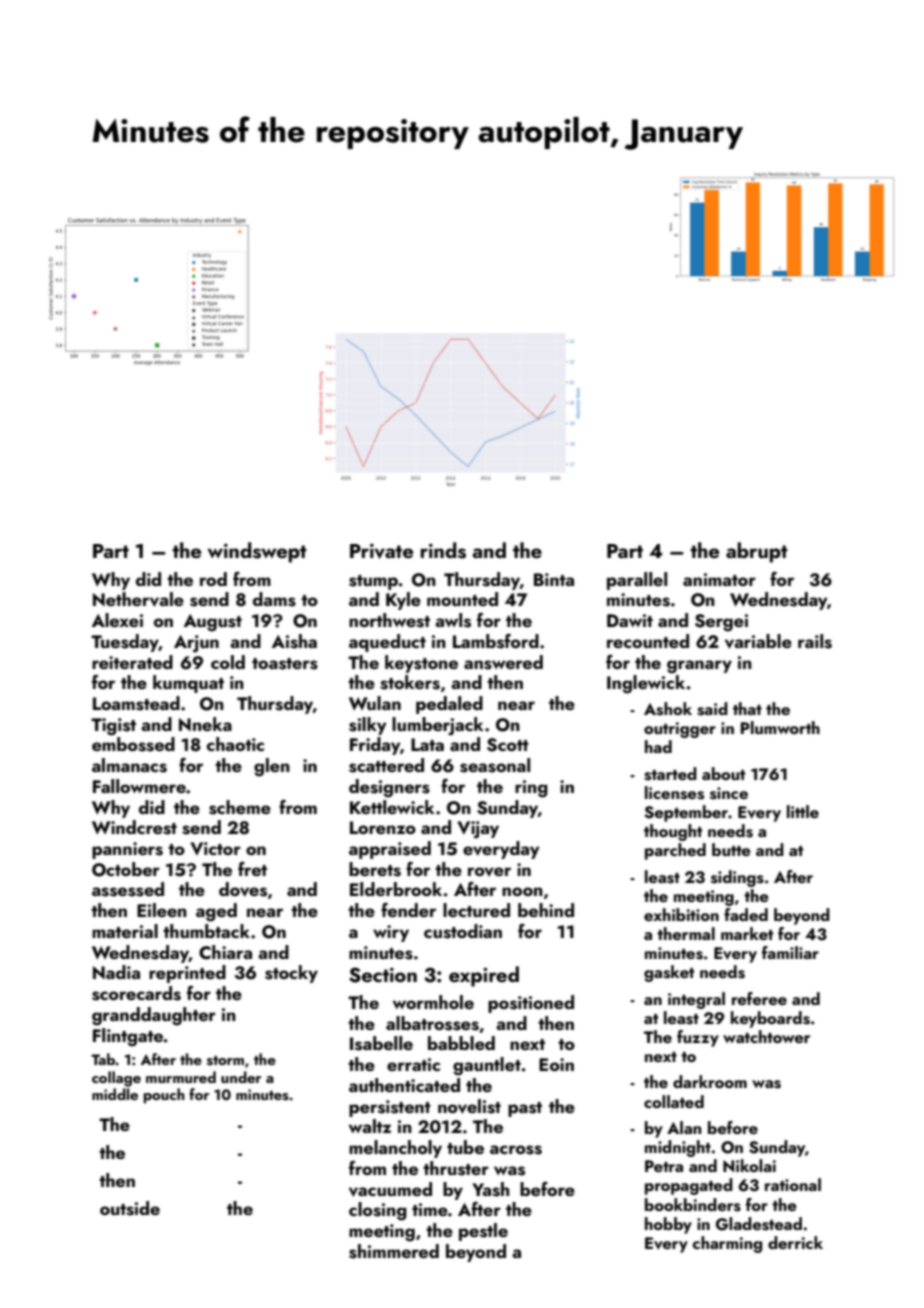  What do you see at coordinates (136, 993) in the image?
I see `scorecards` at bounding box center [136, 993].
